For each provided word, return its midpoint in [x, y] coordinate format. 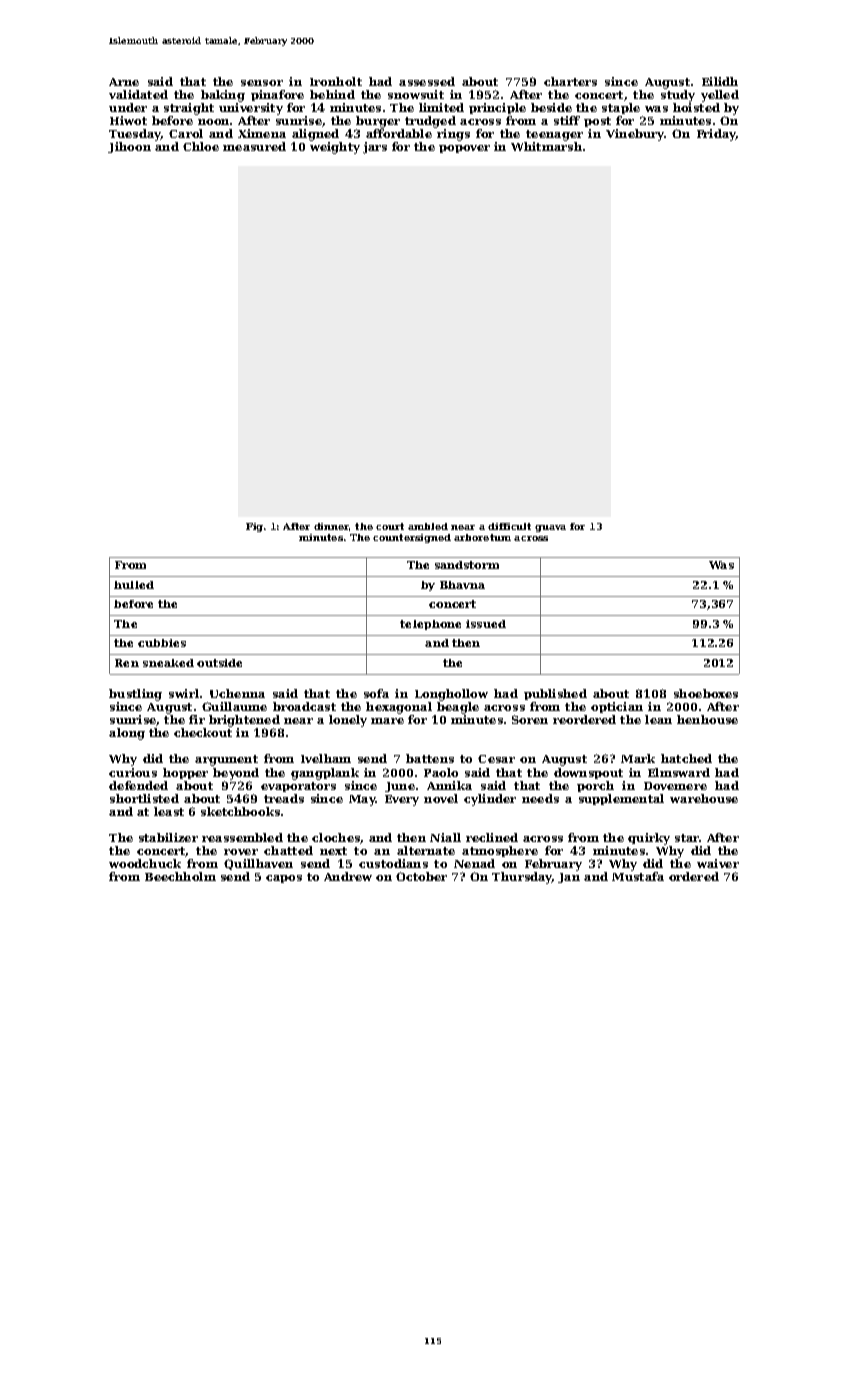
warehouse [704, 798]
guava [550, 528]
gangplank [325, 774]
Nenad [474, 863]
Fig [254, 527]
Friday [716, 135]
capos [284, 879]
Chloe [201, 146]
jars [375, 148]
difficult [509, 526]
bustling [135, 695]
